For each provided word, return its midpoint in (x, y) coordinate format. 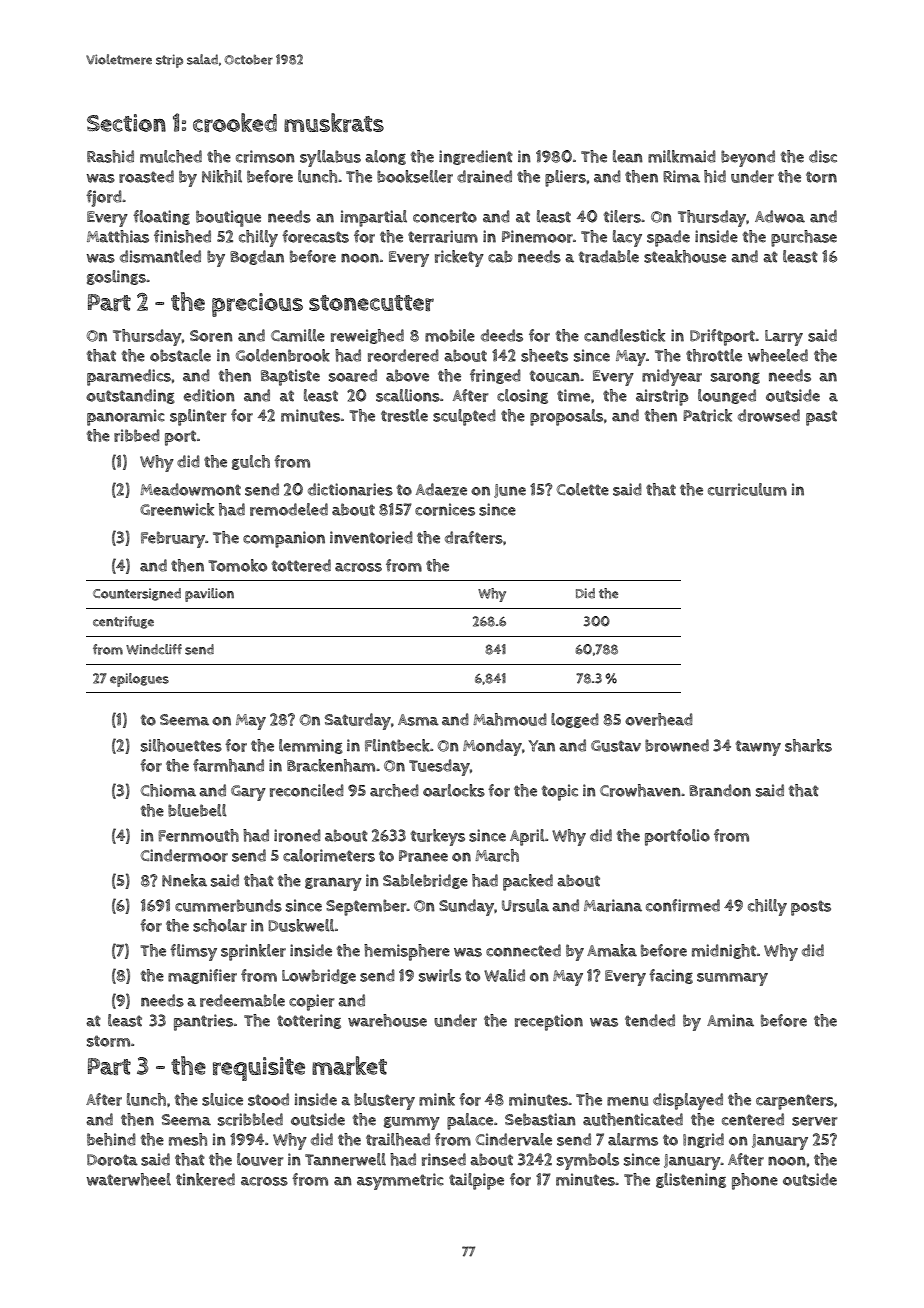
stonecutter (371, 303)
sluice (222, 1099)
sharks (808, 745)
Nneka (184, 880)
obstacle (180, 355)
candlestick (624, 335)
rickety (459, 258)
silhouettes (181, 745)
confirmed (683, 905)
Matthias (118, 236)
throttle (714, 355)
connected (523, 950)
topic (560, 792)
